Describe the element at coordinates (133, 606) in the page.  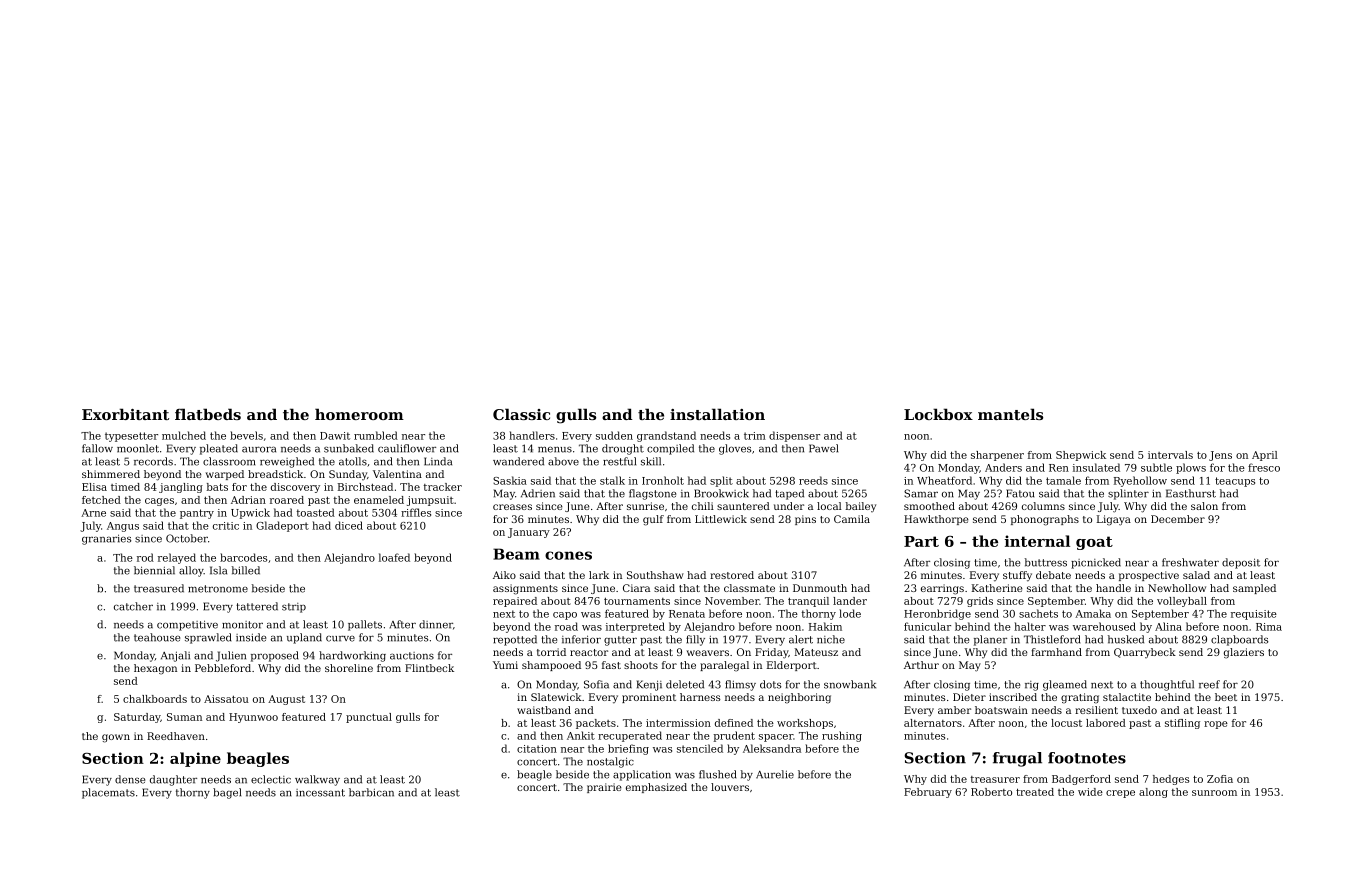
I see `catcher` at that location.
